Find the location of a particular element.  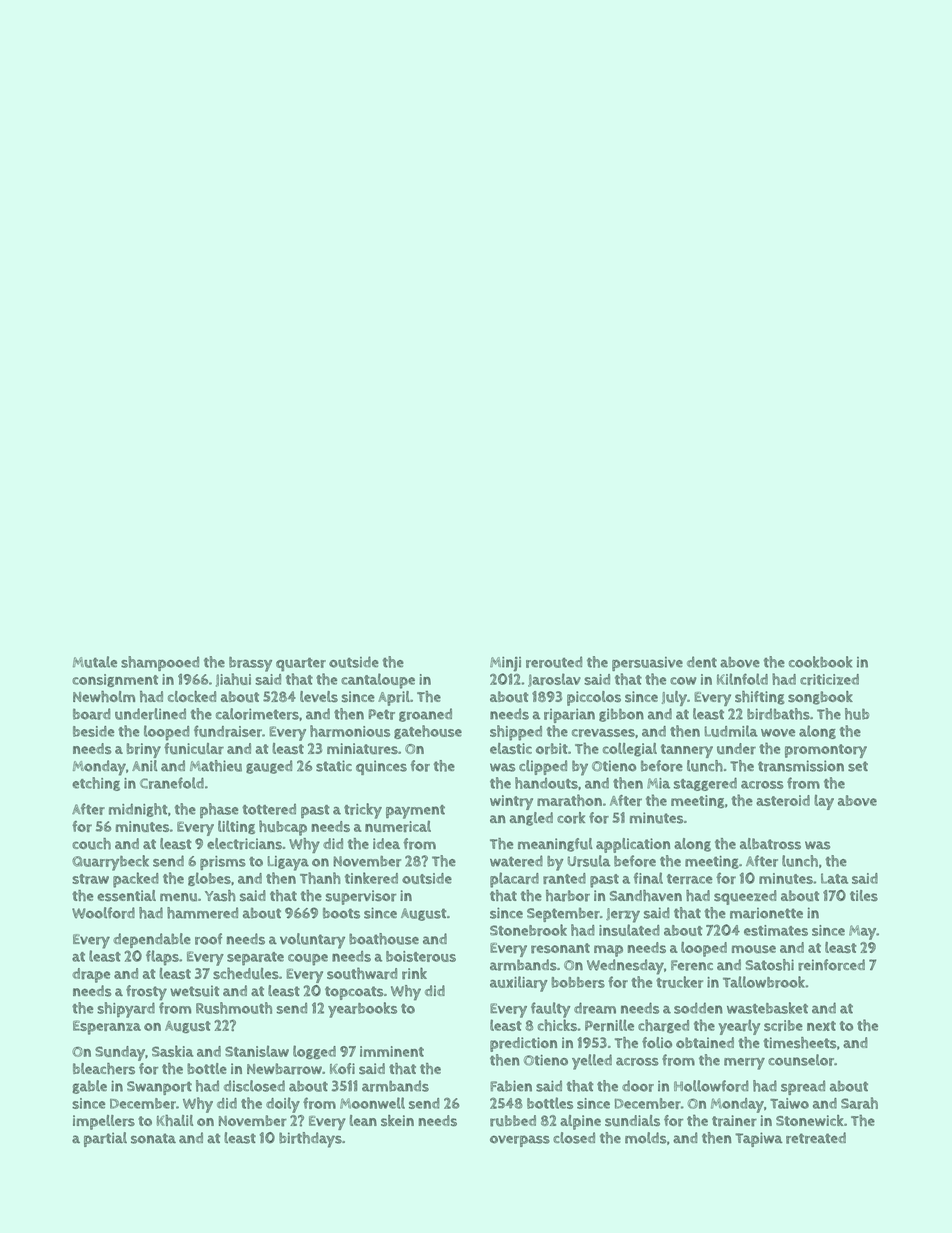

overpass is located at coordinates (520, 1141).
